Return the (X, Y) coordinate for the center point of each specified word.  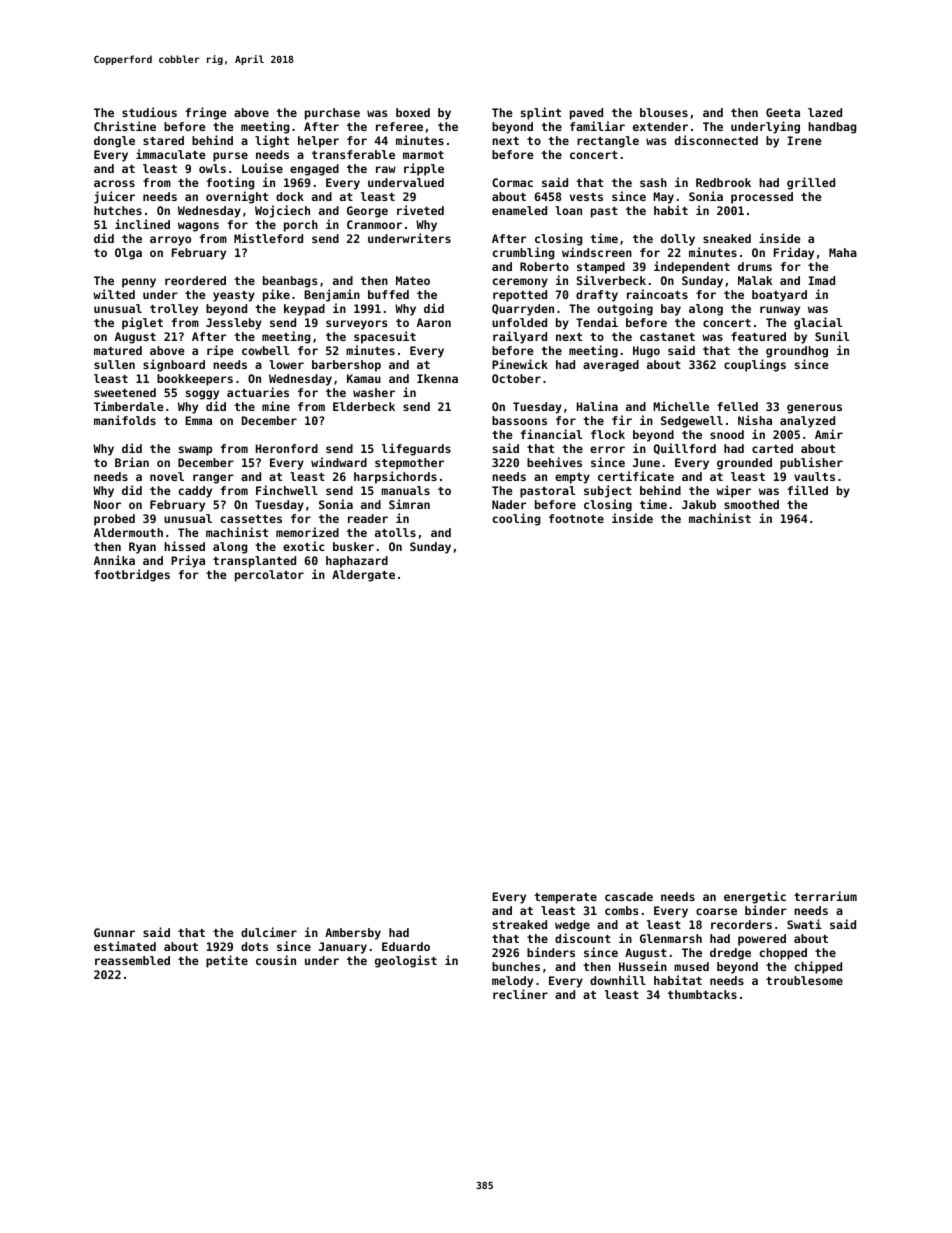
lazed (825, 112)
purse (230, 157)
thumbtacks (702, 994)
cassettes (251, 519)
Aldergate (363, 576)
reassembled (132, 960)
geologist (406, 961)
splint (541, 113)
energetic (755, 897)
